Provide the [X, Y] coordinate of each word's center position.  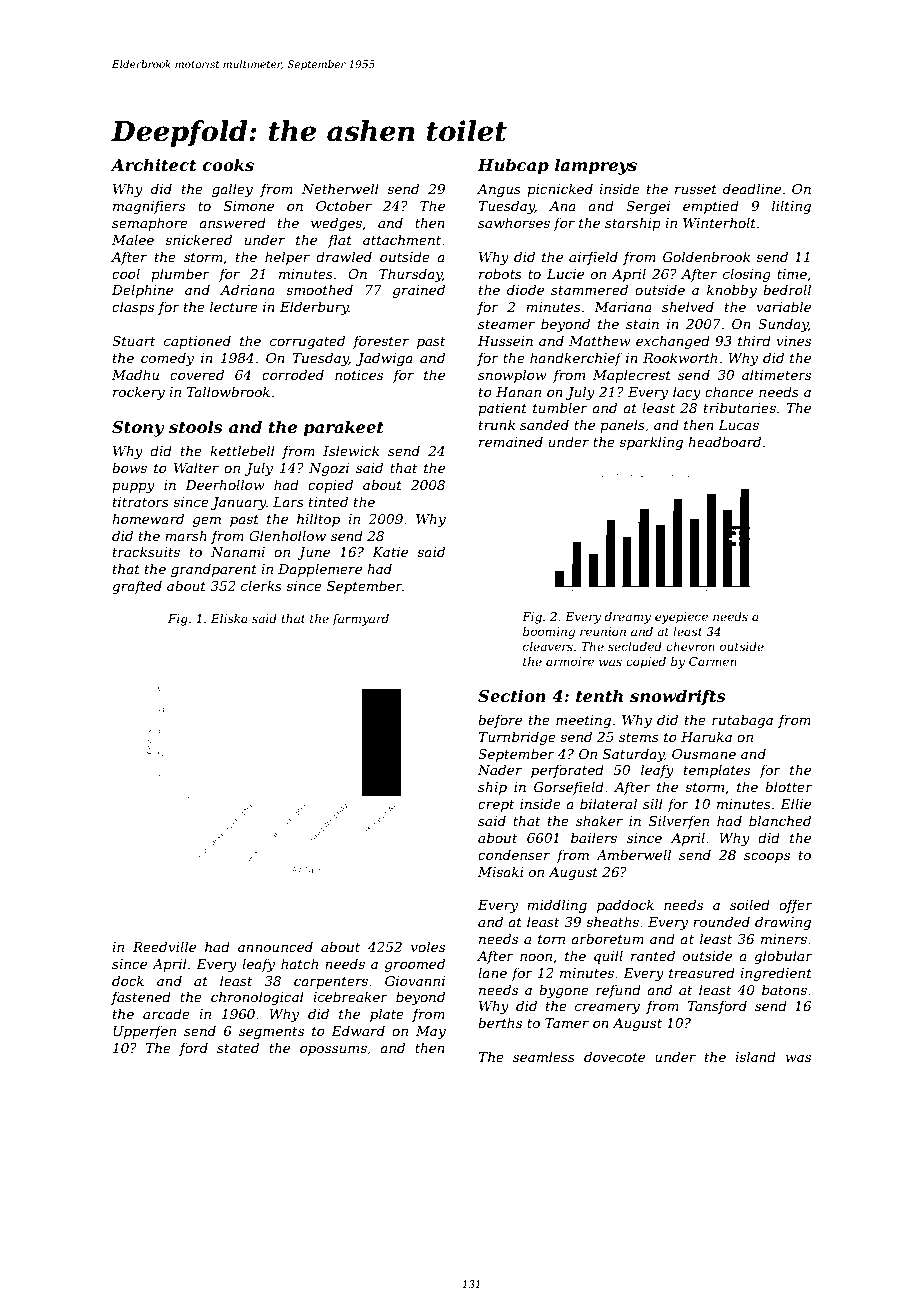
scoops [767, 858]
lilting [791, 207]
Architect [153, 165]
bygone [564, 991]
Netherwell [340, 188]
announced [275, 946]
